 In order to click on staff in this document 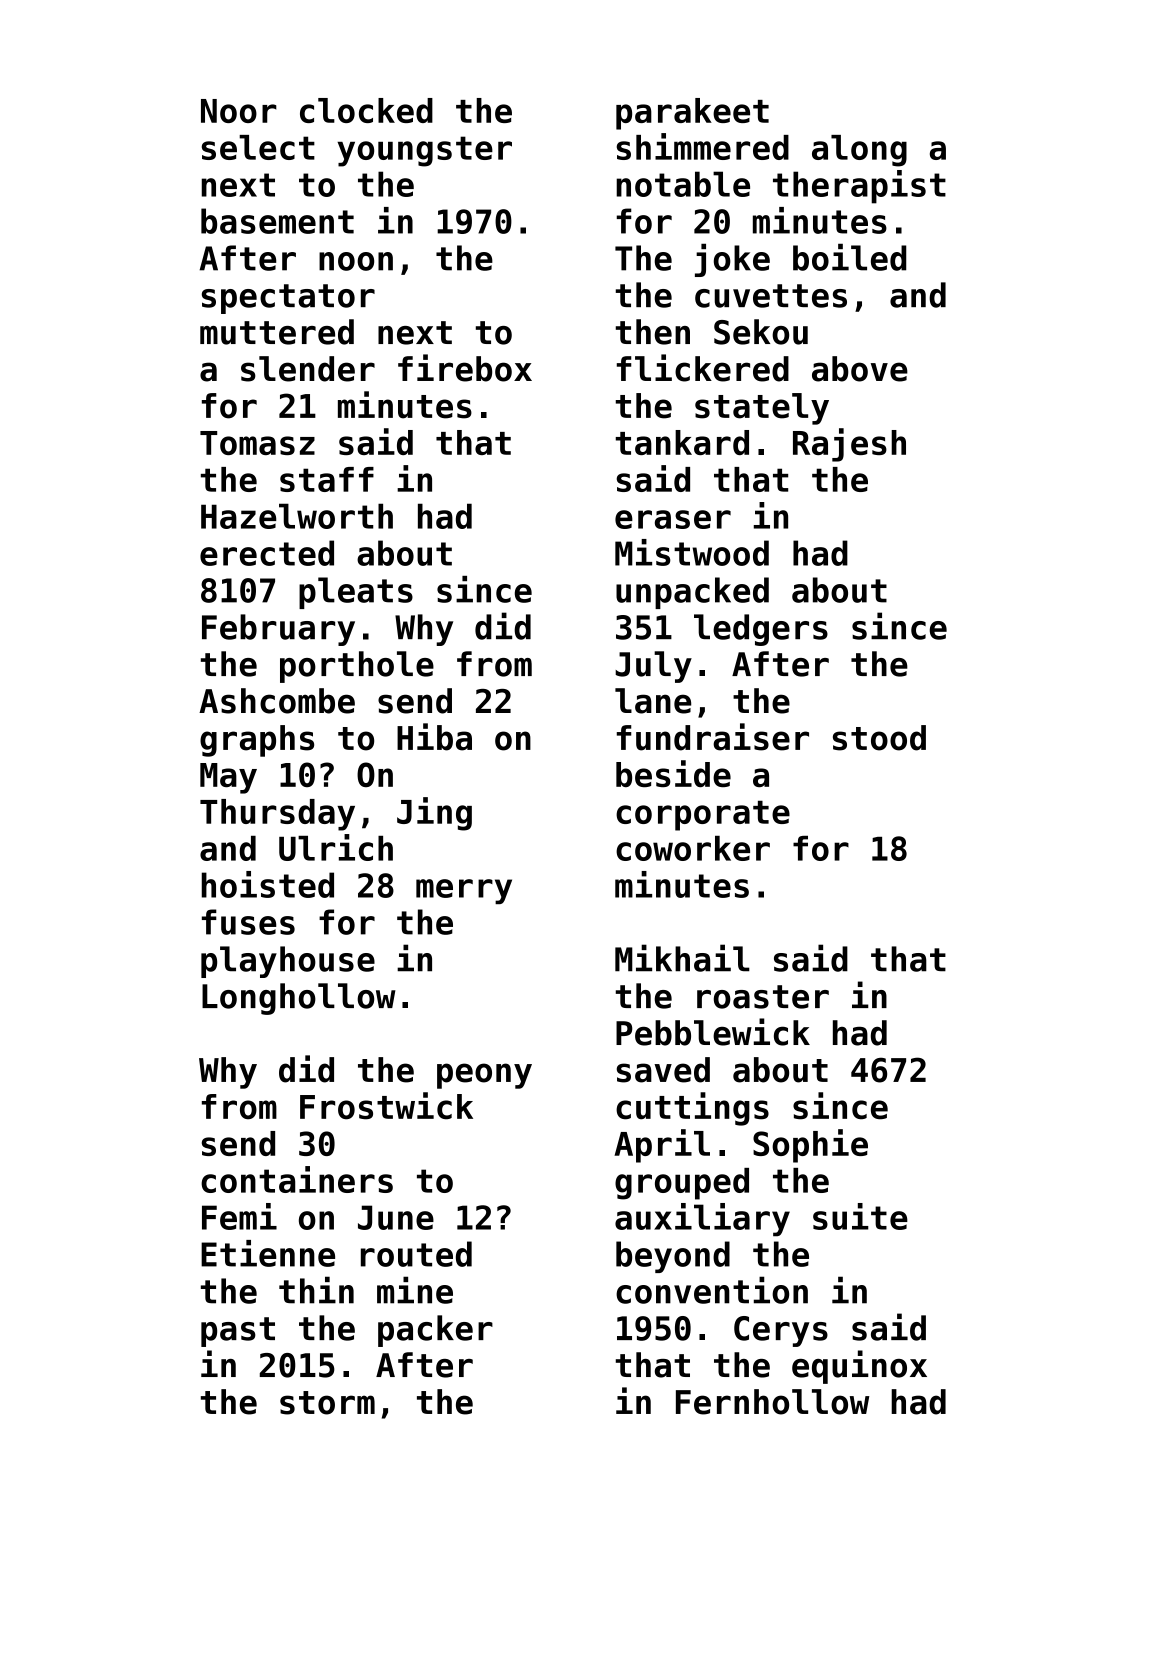, I will do `click(327, 479)`.
